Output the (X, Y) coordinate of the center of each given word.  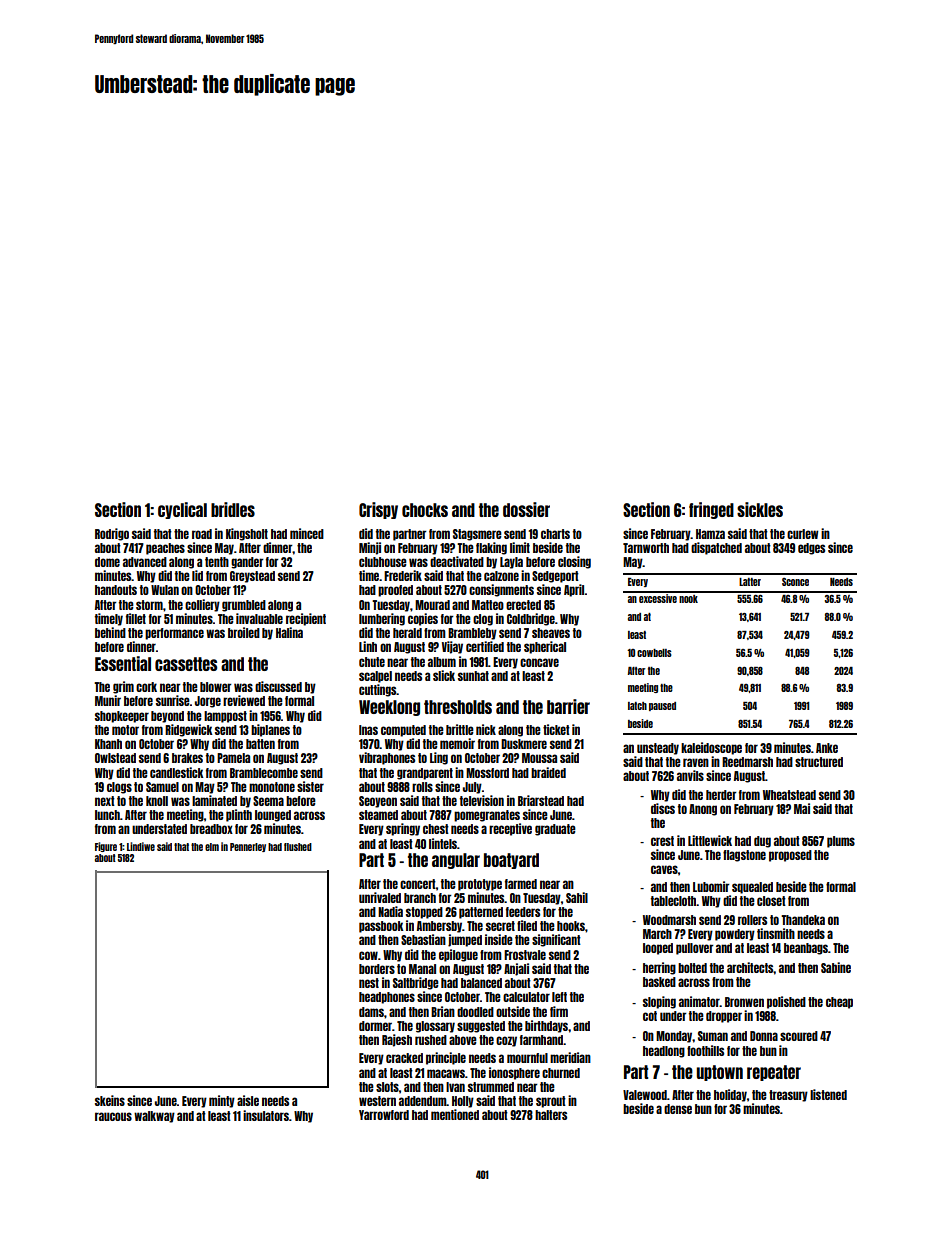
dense (678, 1109)
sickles (760, 509)
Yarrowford (384, 1115)
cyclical (182, 510)
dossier (526, 509)
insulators (266, 1115)
